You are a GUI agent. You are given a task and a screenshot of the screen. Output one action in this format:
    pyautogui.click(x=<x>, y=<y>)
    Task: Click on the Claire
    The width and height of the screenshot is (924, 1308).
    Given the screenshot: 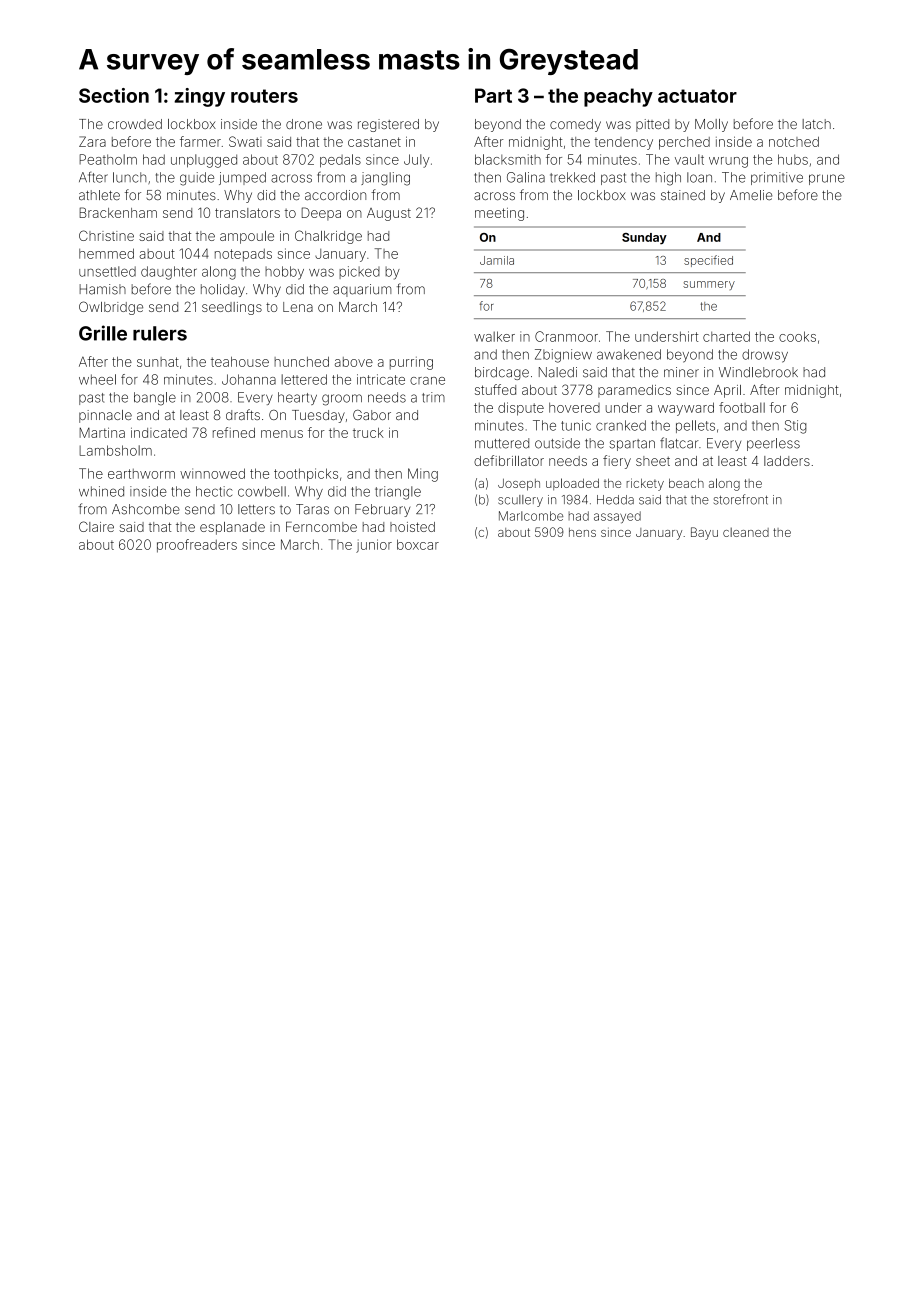 What is the action you would take?
    pyautogui.click(x=96, y=526)
